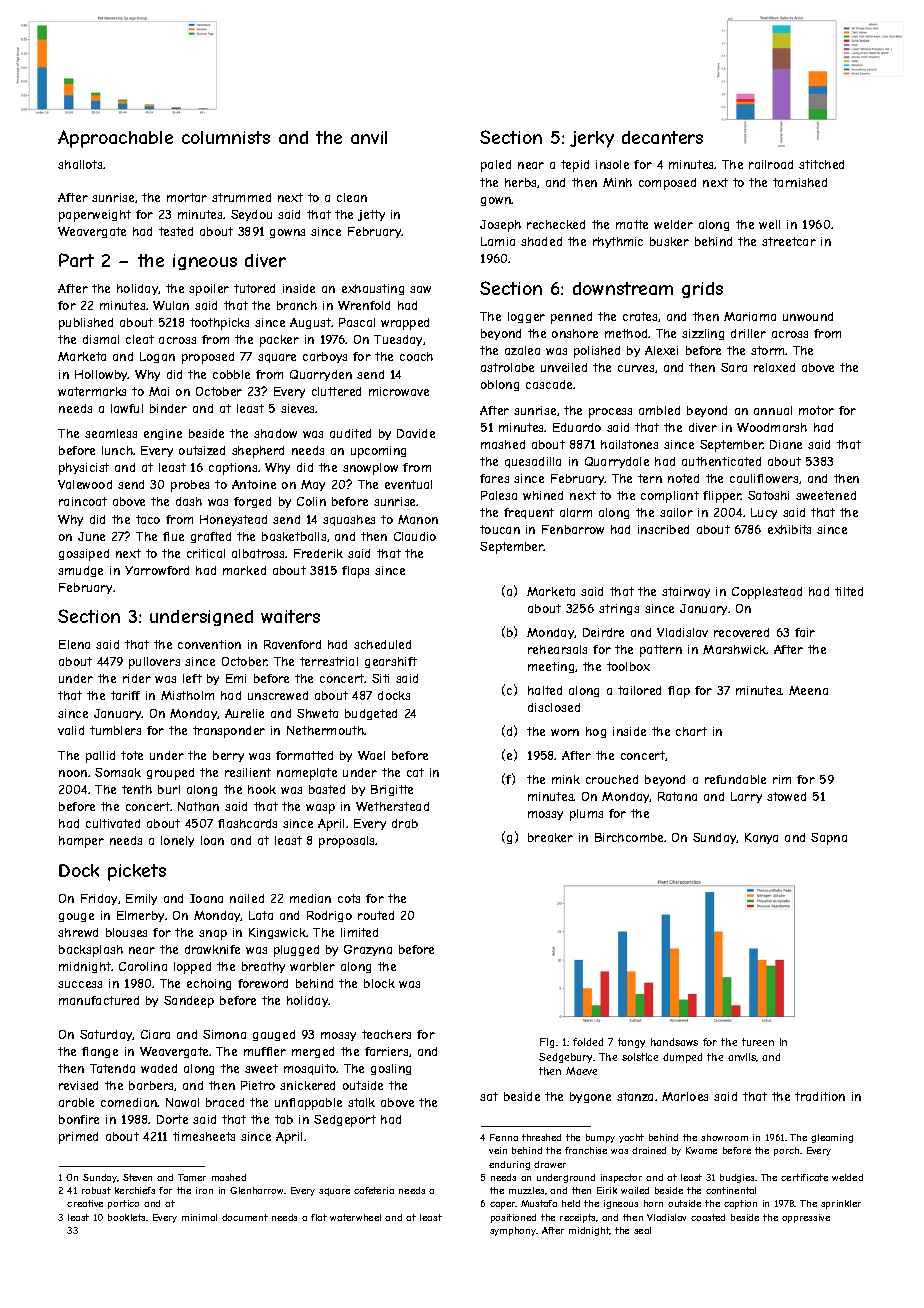  Describe the element at coordinates (741, 632) in the page. I see `recovered` at that location.
